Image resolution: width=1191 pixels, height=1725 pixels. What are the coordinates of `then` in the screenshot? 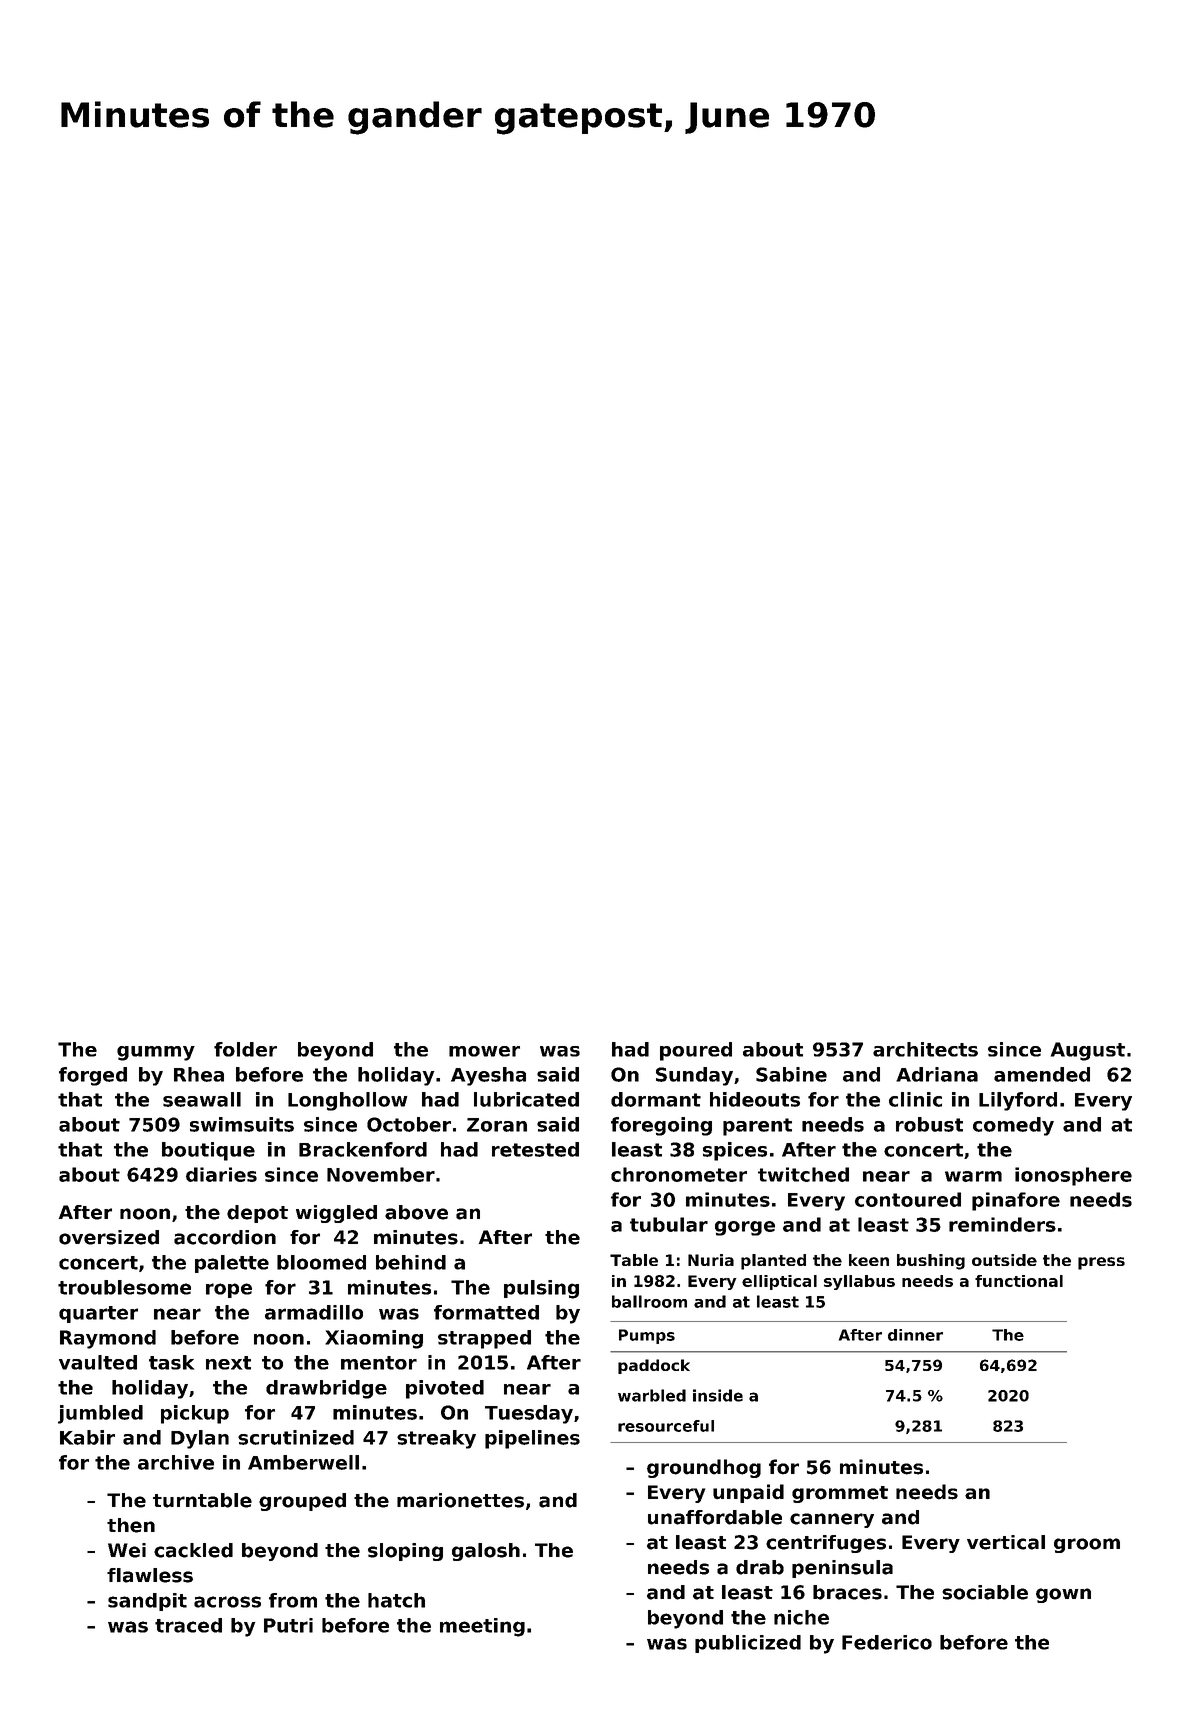 It's located at (131, 1525).
